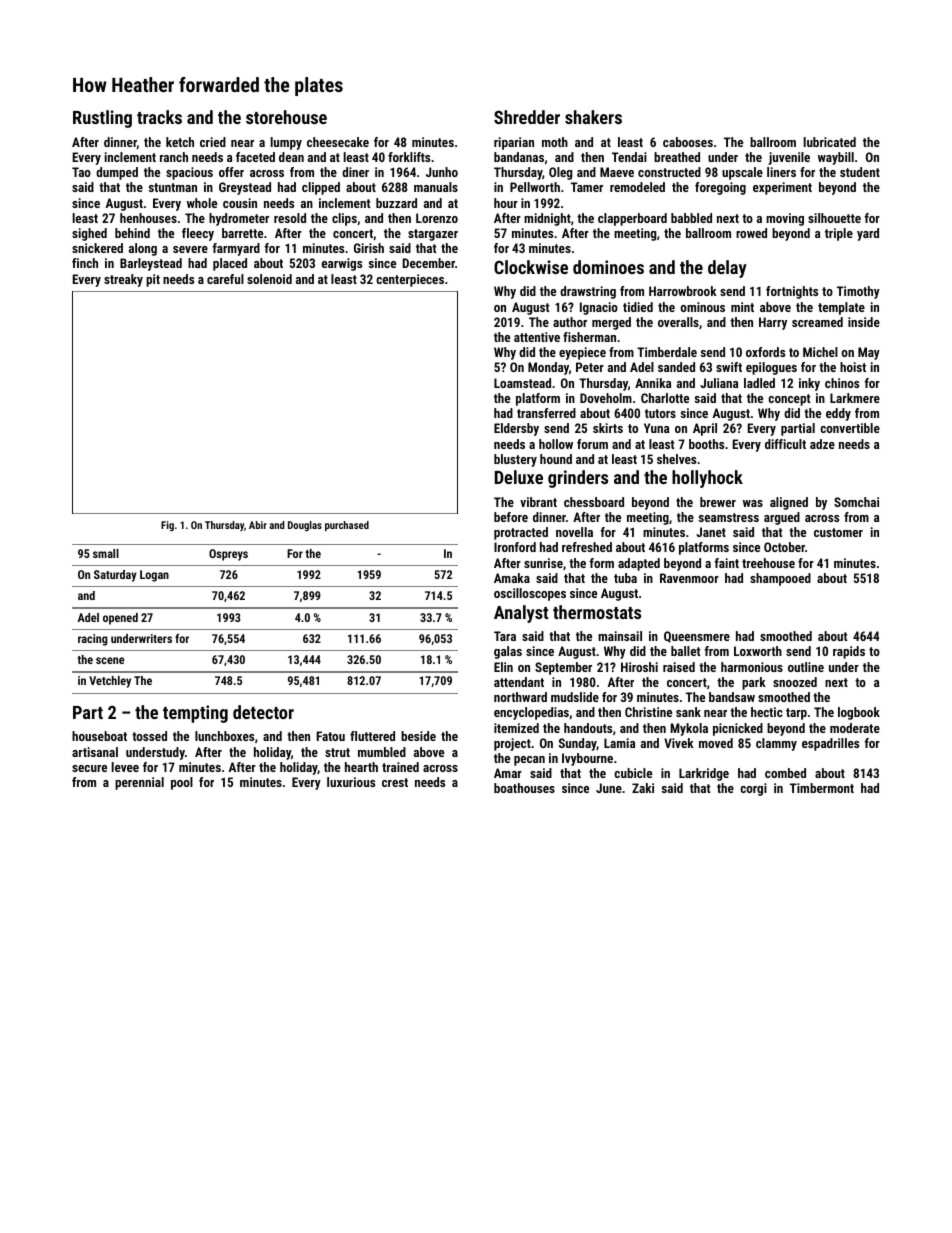 This image has width=952, height=1233. I want to click on pit, so click(153, 280).
